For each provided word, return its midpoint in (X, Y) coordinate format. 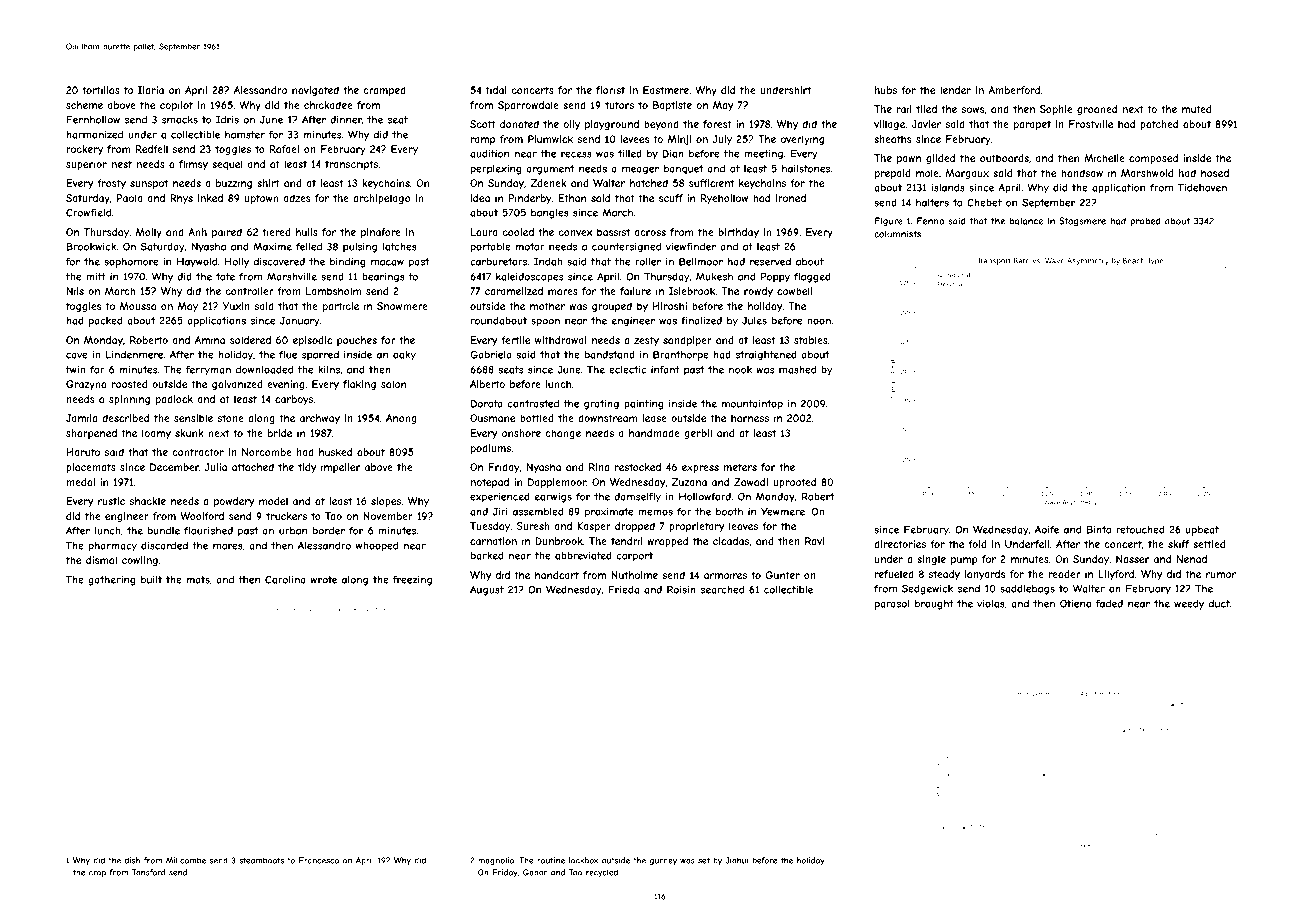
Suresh (533, 526)
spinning (129, 400)
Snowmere (402, 306)
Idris (227, 119)
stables (811, 340)
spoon (545, 323)
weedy (1189, 605)
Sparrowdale (528, 106)
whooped (377, 547)
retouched (1140, 530)
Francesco (319, 860)
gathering (111, 581)
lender (955, 90)
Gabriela (491, 354)
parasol (892, 605)
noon (819, 322)
